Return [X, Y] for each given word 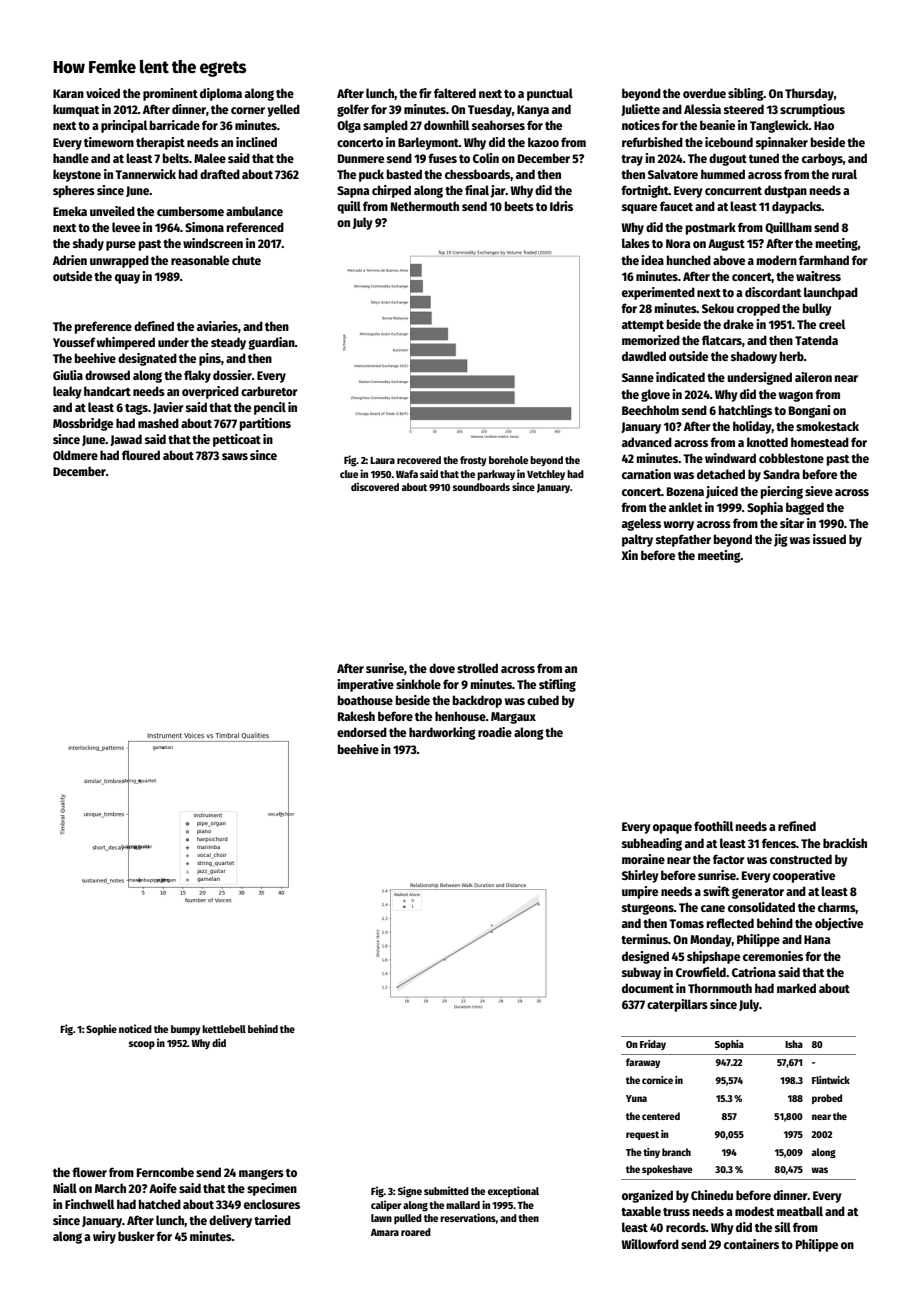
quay [127, 279]
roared [416, 1232]
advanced [647, 442]
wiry [104, 1237]
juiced [722, 492]
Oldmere [75, 455]
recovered [419, 460]
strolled [477, 668]
